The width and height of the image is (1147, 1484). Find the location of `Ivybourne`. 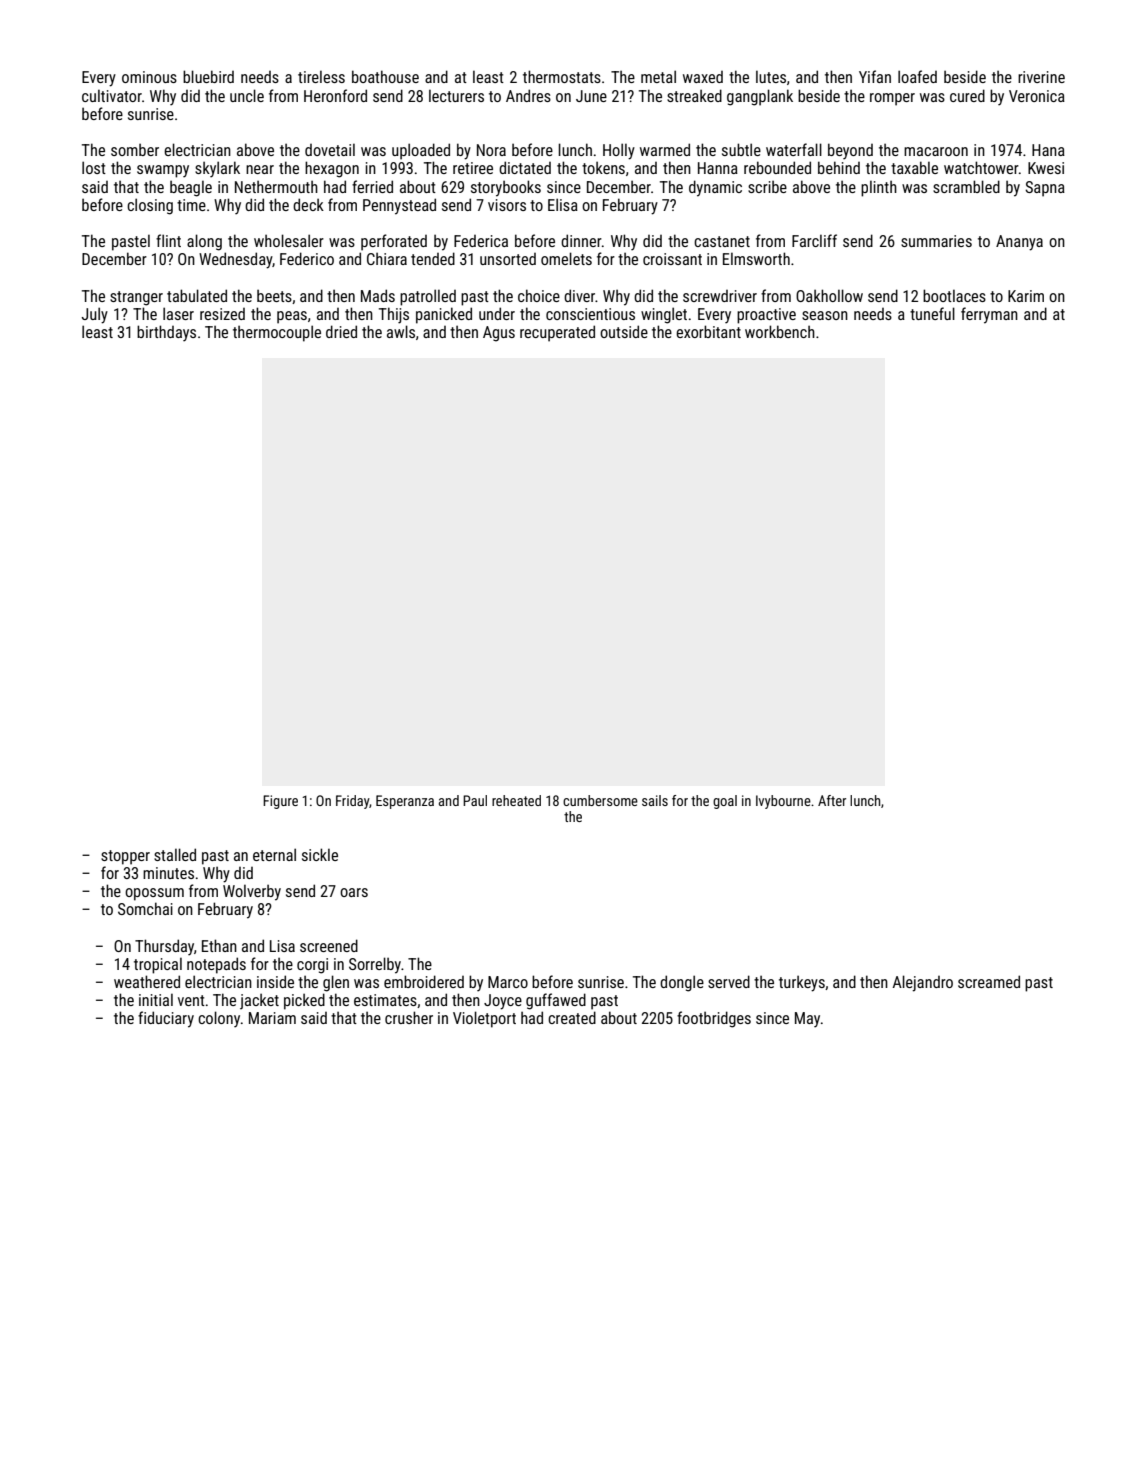

Ivybourne is located at coordinates (783, 802).
